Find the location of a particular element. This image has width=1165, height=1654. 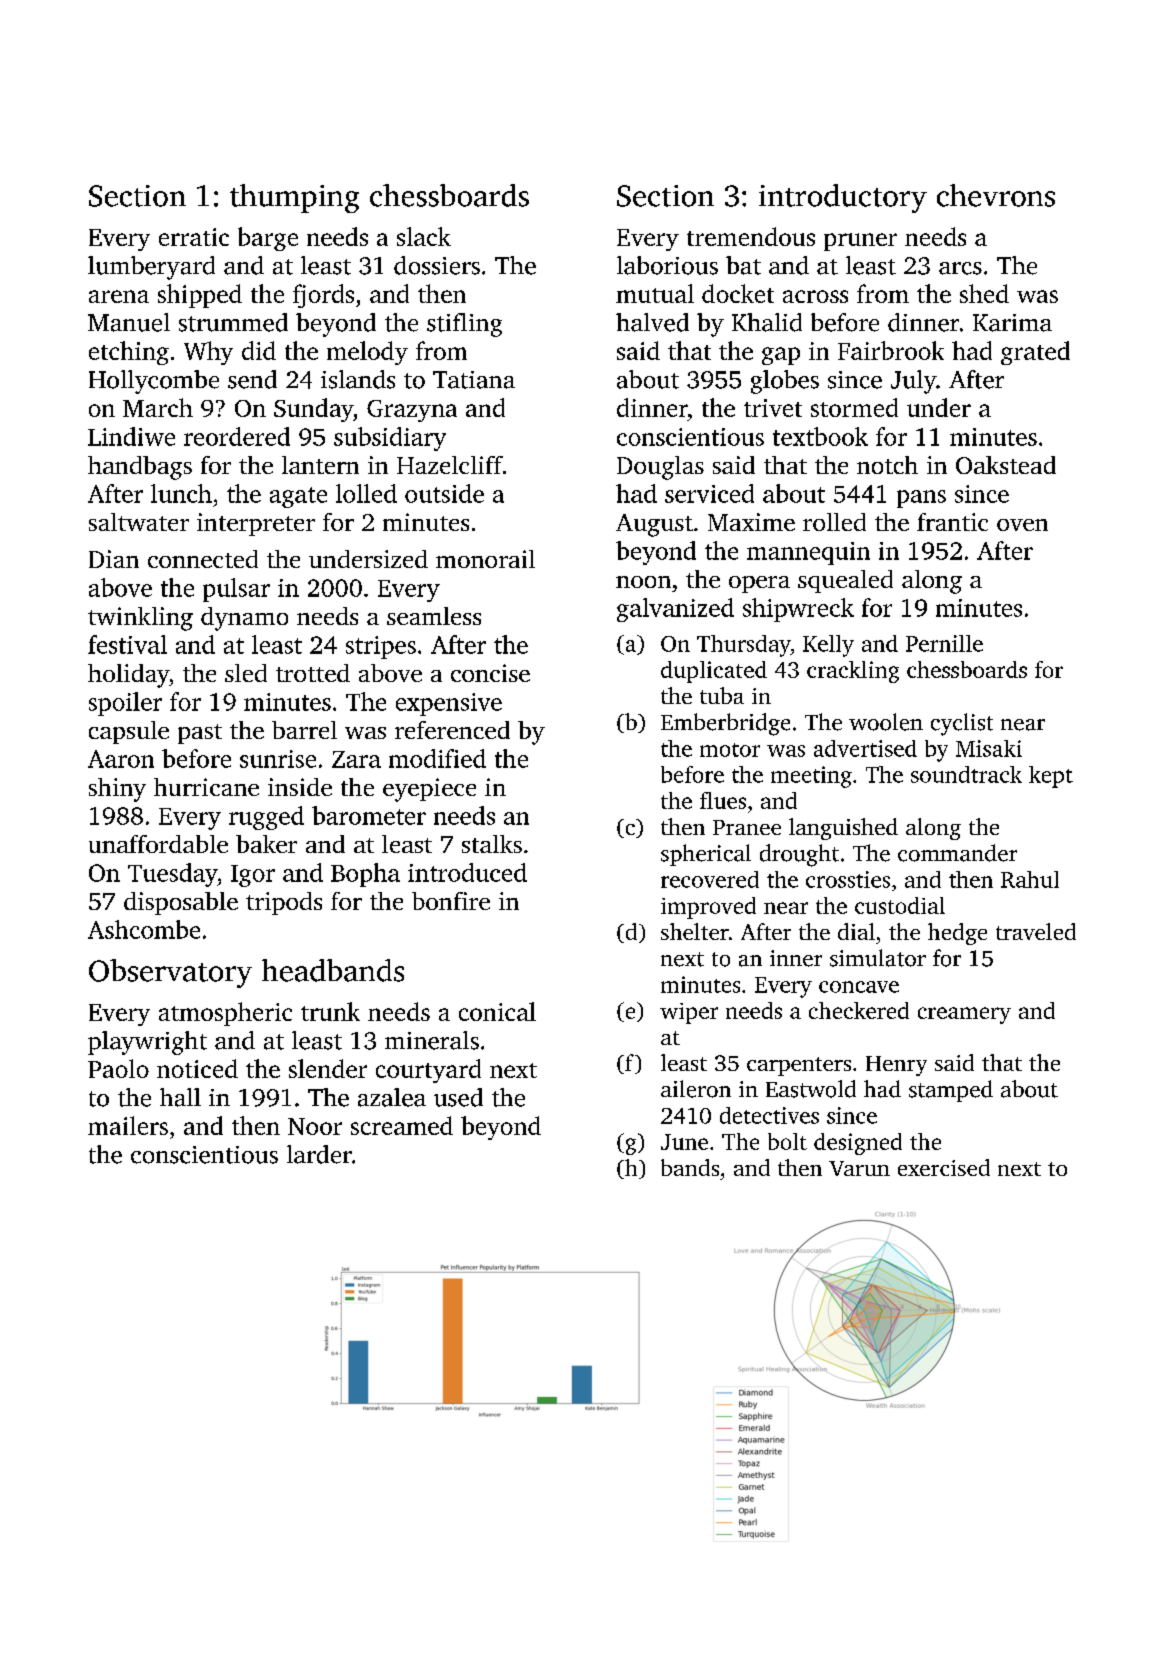

chevrons is located at coordinates (996, 195).
